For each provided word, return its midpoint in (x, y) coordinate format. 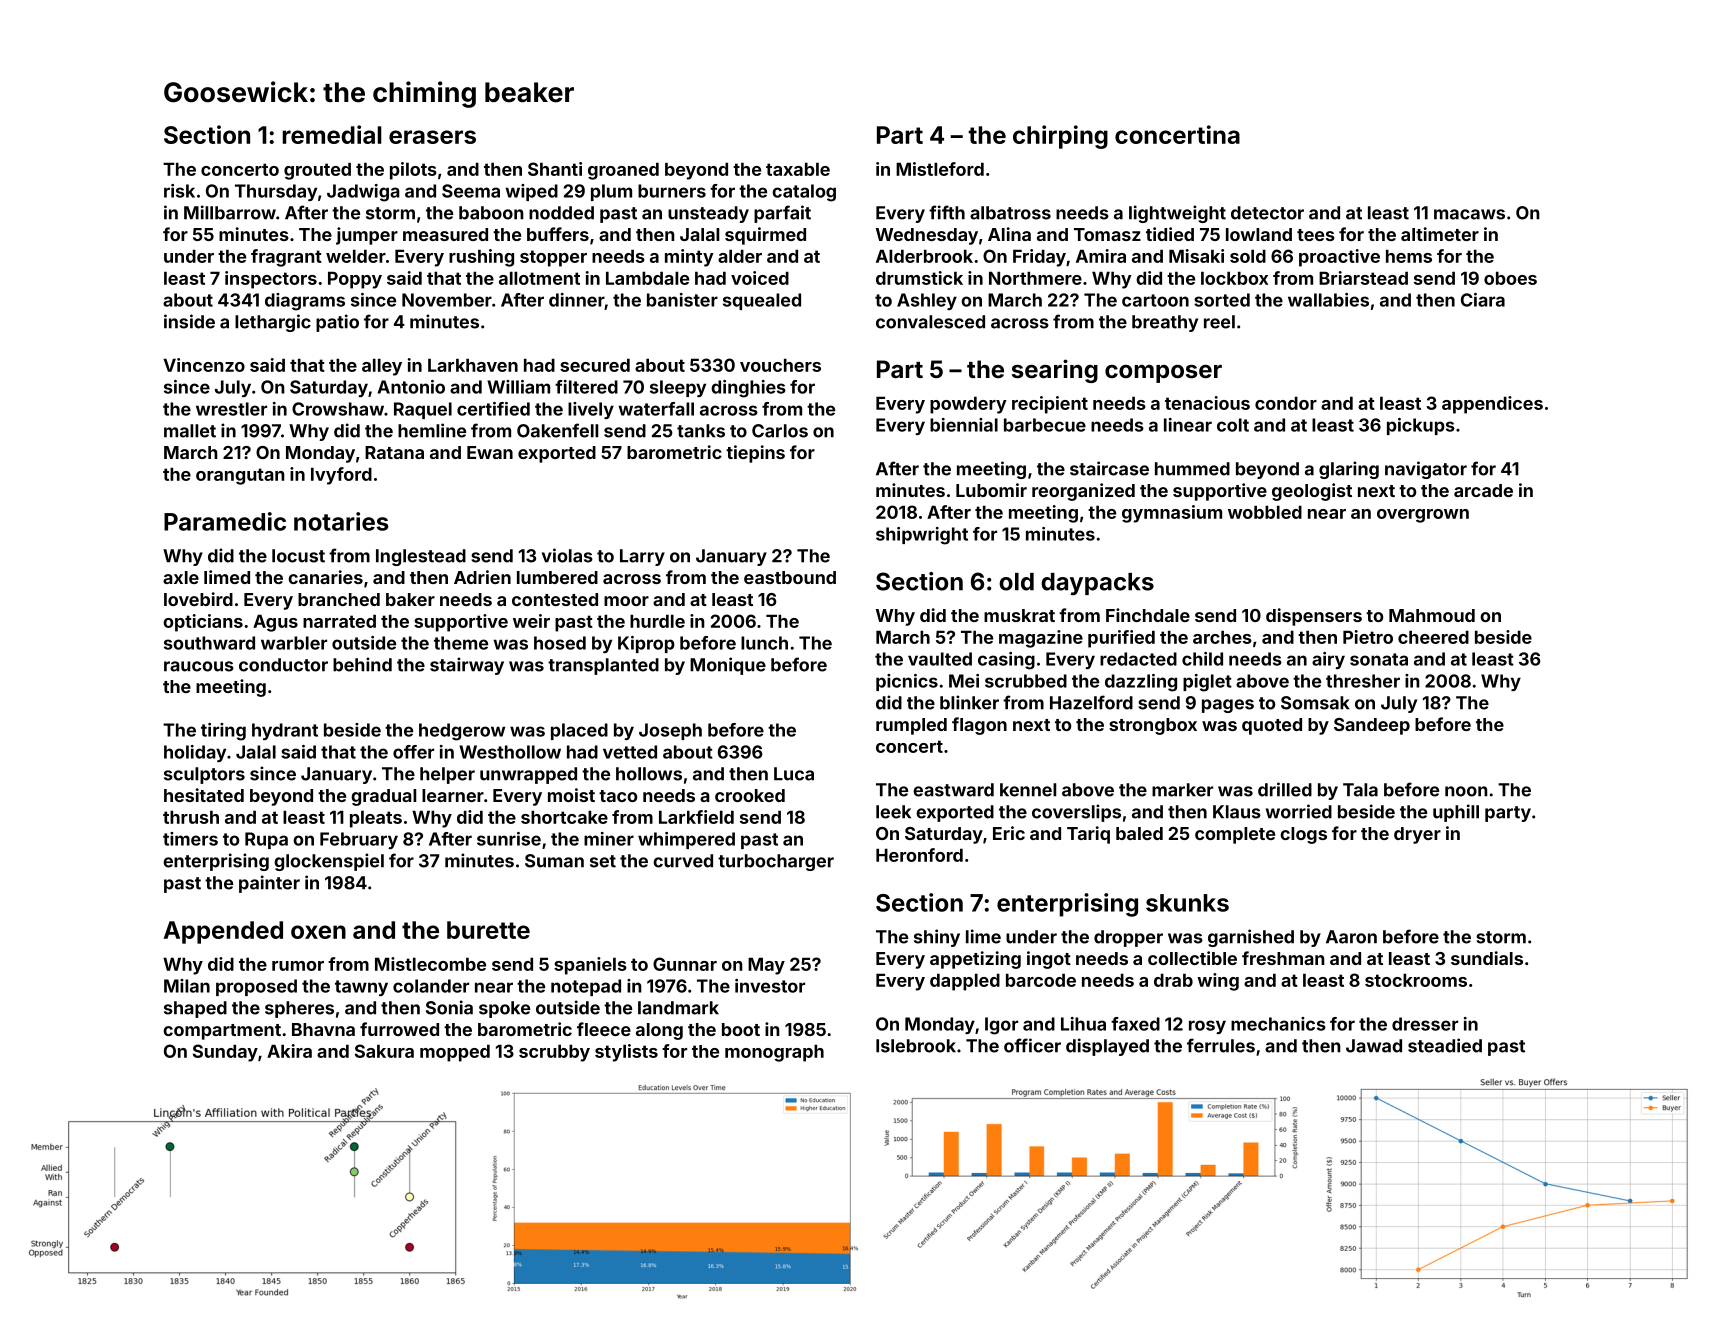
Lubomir (991, 490)
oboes (1510, 278)
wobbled (1265, 512)
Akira (289, 1051)
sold (1248, 256)
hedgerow (462, 732)
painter (269, 884)
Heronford (919, 855)
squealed (762, 301)
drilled (1285, 789)
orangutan (240, 476)
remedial (332, 134)
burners (672, 191)
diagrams (305, 302)
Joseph (670, 731)
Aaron (1351, 937)
